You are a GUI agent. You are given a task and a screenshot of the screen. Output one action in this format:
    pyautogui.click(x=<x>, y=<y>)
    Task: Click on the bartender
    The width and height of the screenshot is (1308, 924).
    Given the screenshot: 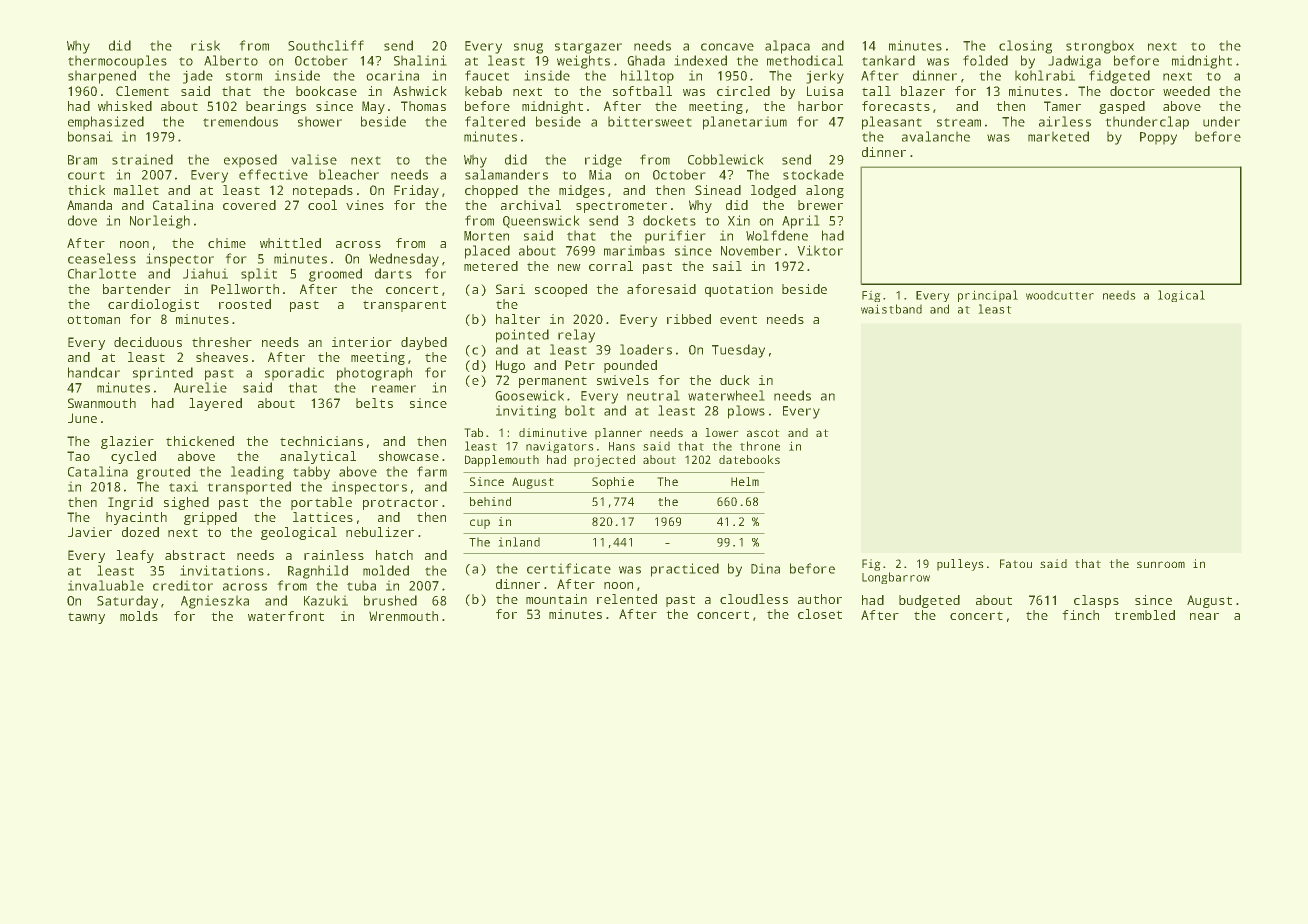 What is the action you would take?
    pyautogui.click(x=137, y=289)
